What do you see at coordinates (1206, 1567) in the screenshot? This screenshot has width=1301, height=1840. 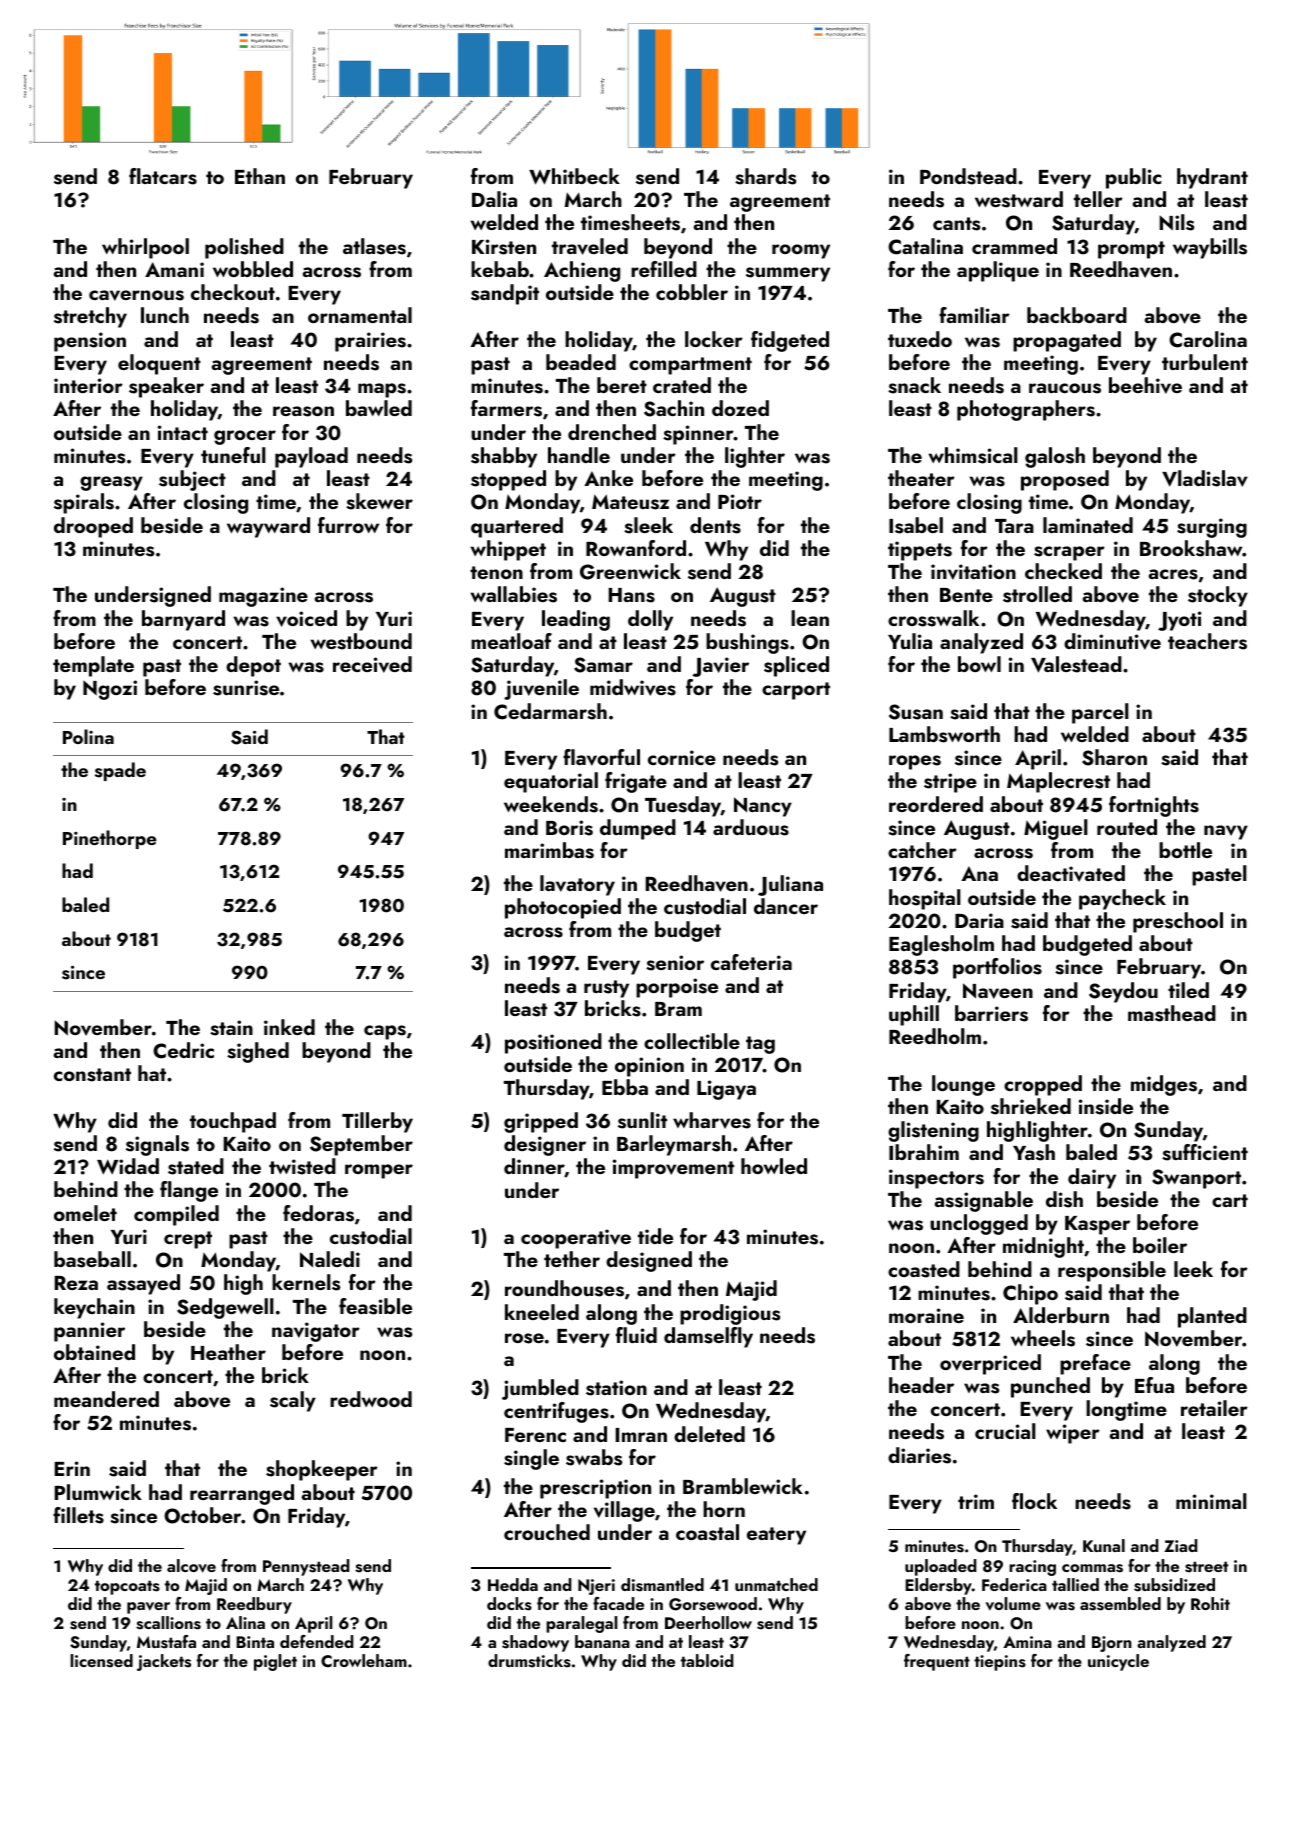 I see `street` at bounding box center [1206, 1567].
